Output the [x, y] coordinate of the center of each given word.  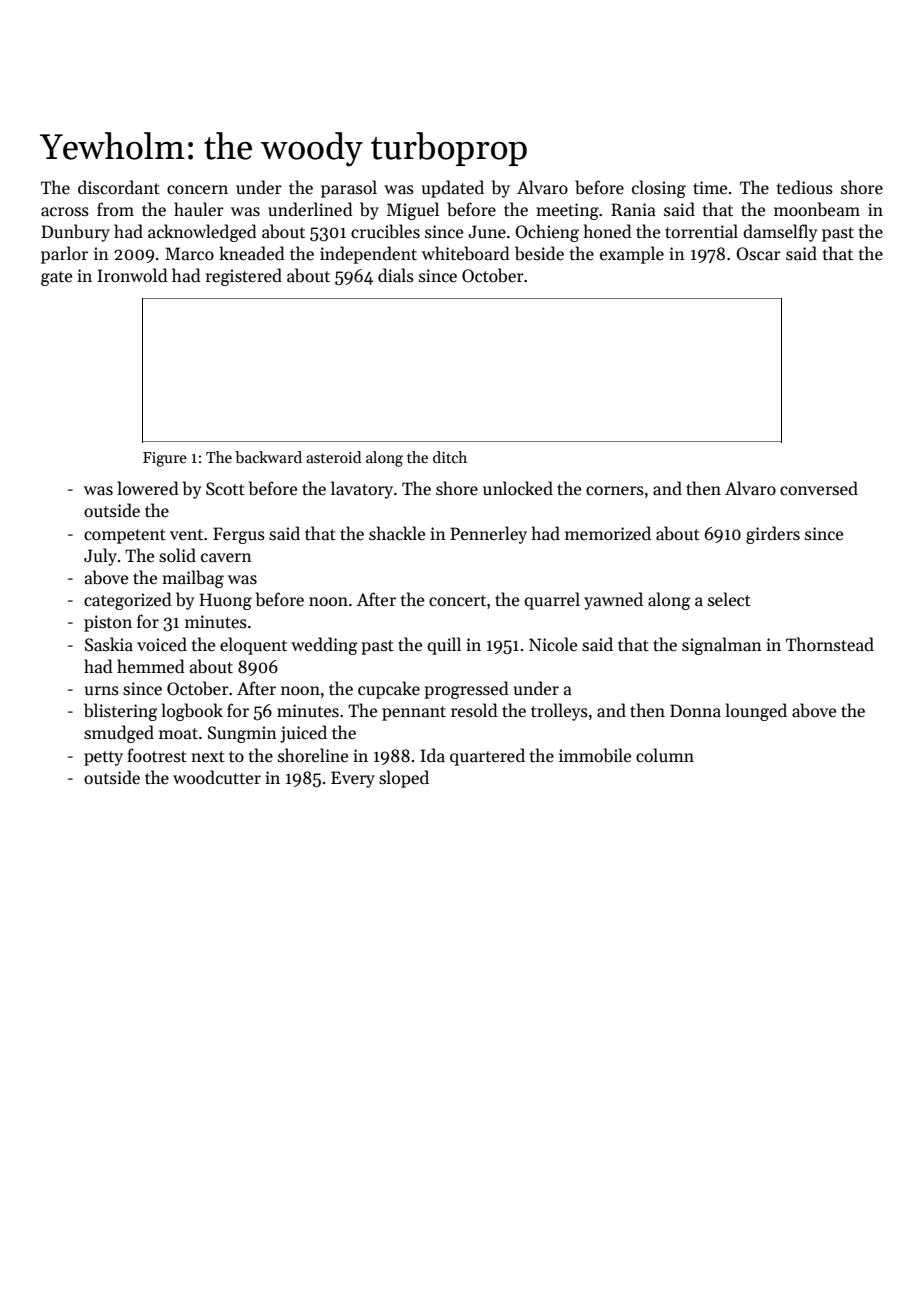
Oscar [758, 254]
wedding [324, 646]
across [65, 212]
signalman [722, 646]
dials [396, 275]
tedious [805, 187]
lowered [148, 488]
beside [539, 253]
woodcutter [217, 777]
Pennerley [488, 535]
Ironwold [132, 275]
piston [108, 623]
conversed [819, 488]
